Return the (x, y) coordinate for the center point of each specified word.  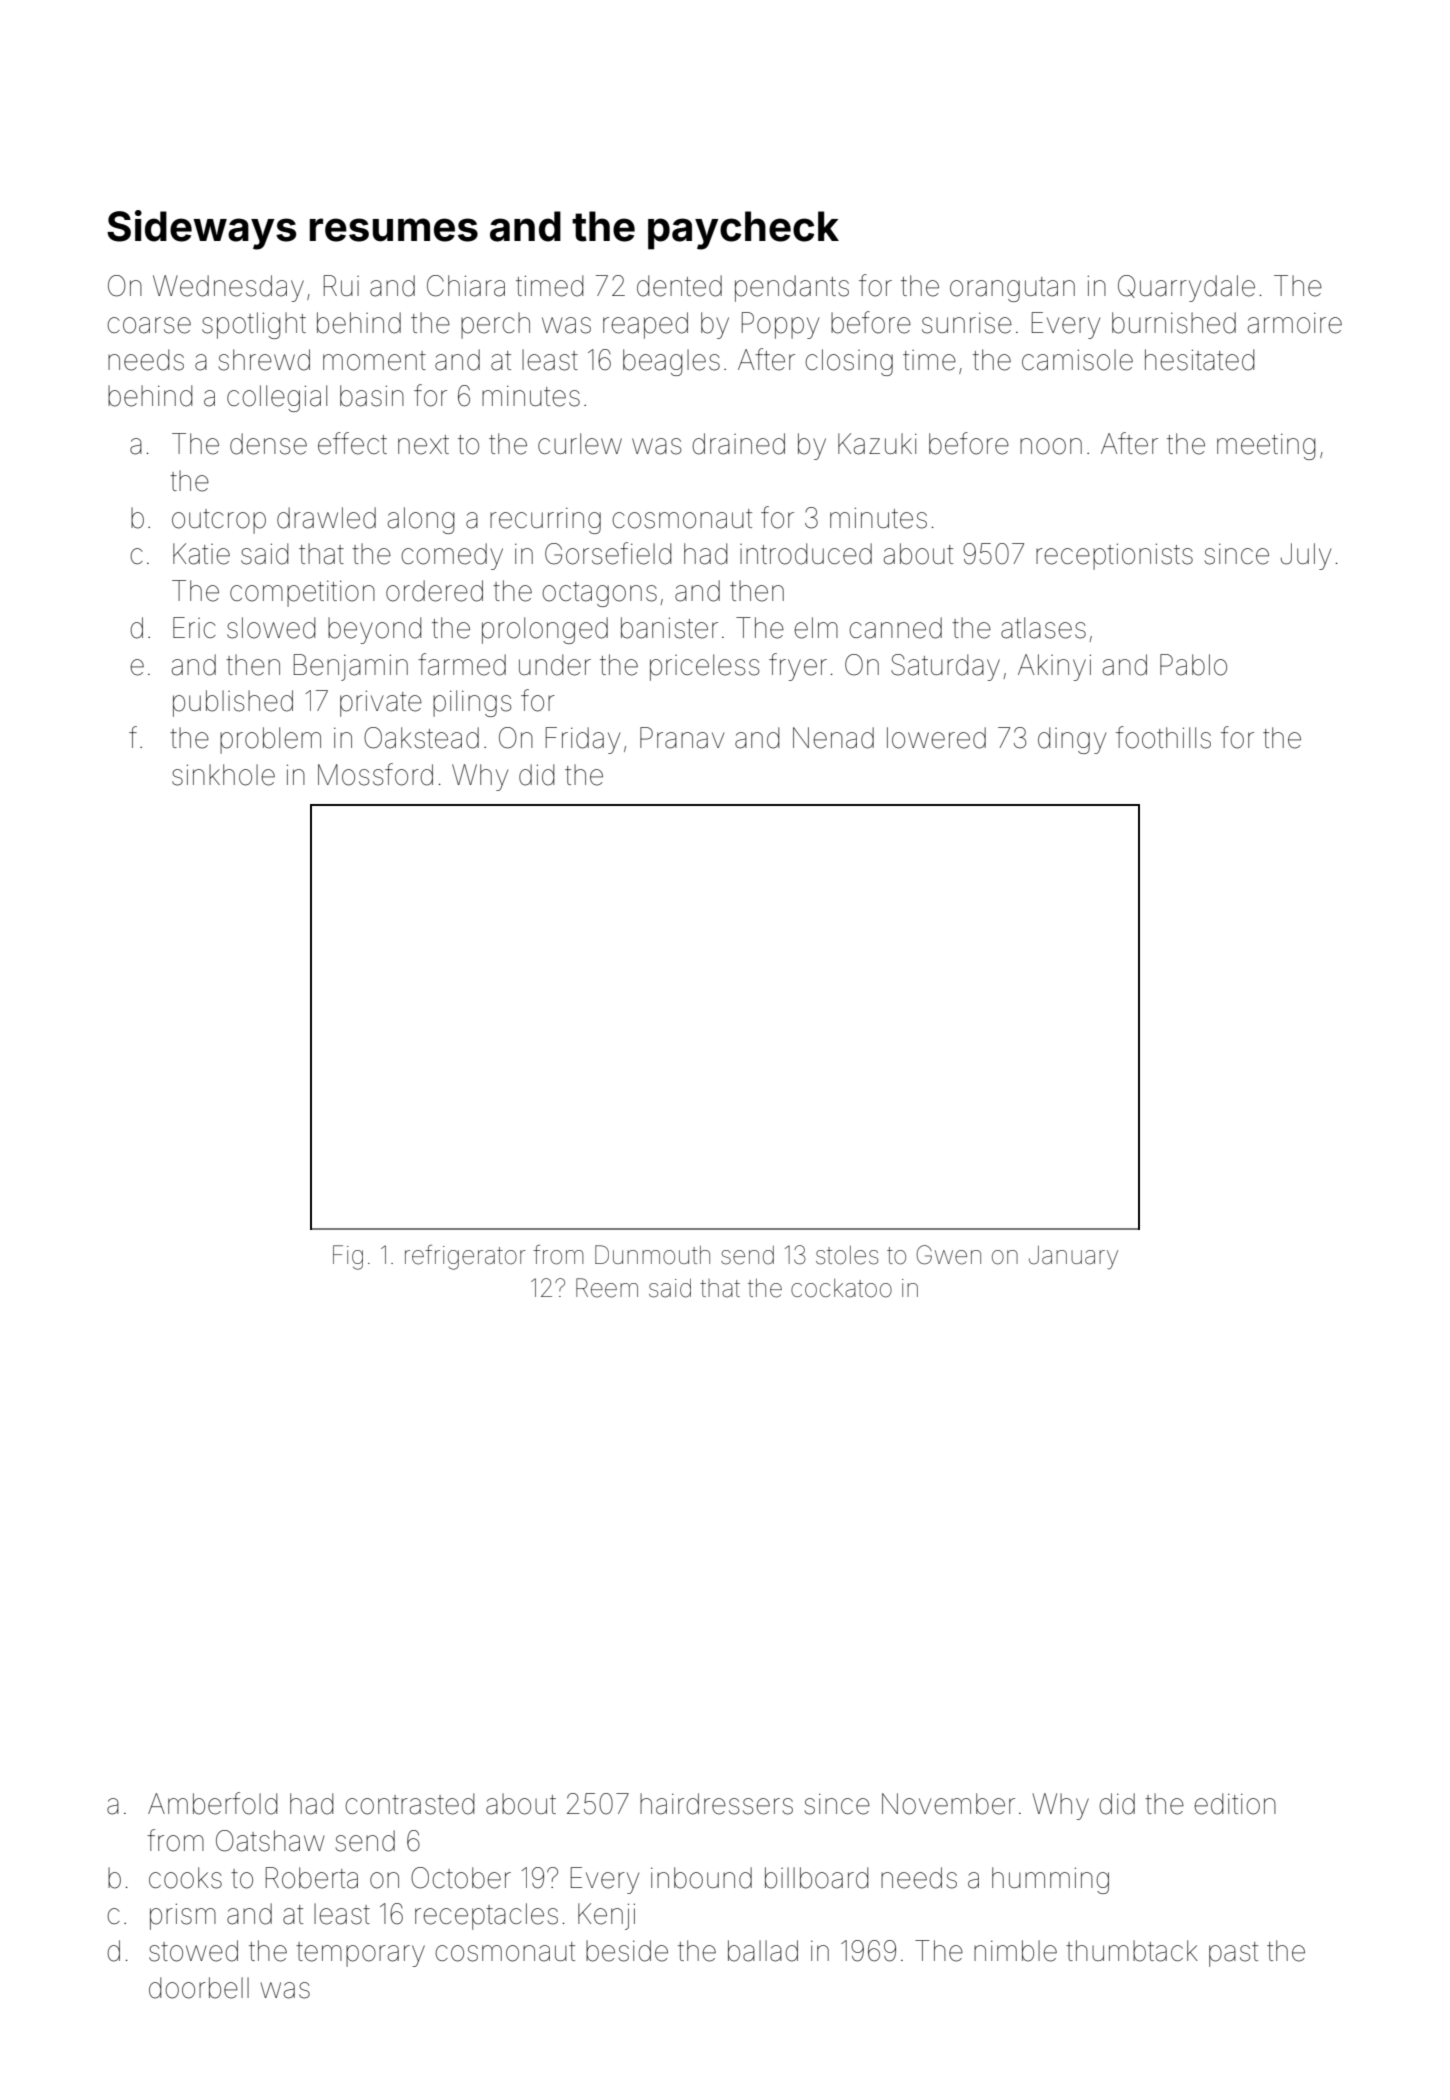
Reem (607, 1288)
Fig (348, 1257)
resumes (394, 230)
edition (1235, 1804)
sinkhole (223, 775)
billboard (816, 1878)
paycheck (743, 230)
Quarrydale (1186, 288)
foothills (1163, 737)
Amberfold (212, 1803)
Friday (583, 740)
